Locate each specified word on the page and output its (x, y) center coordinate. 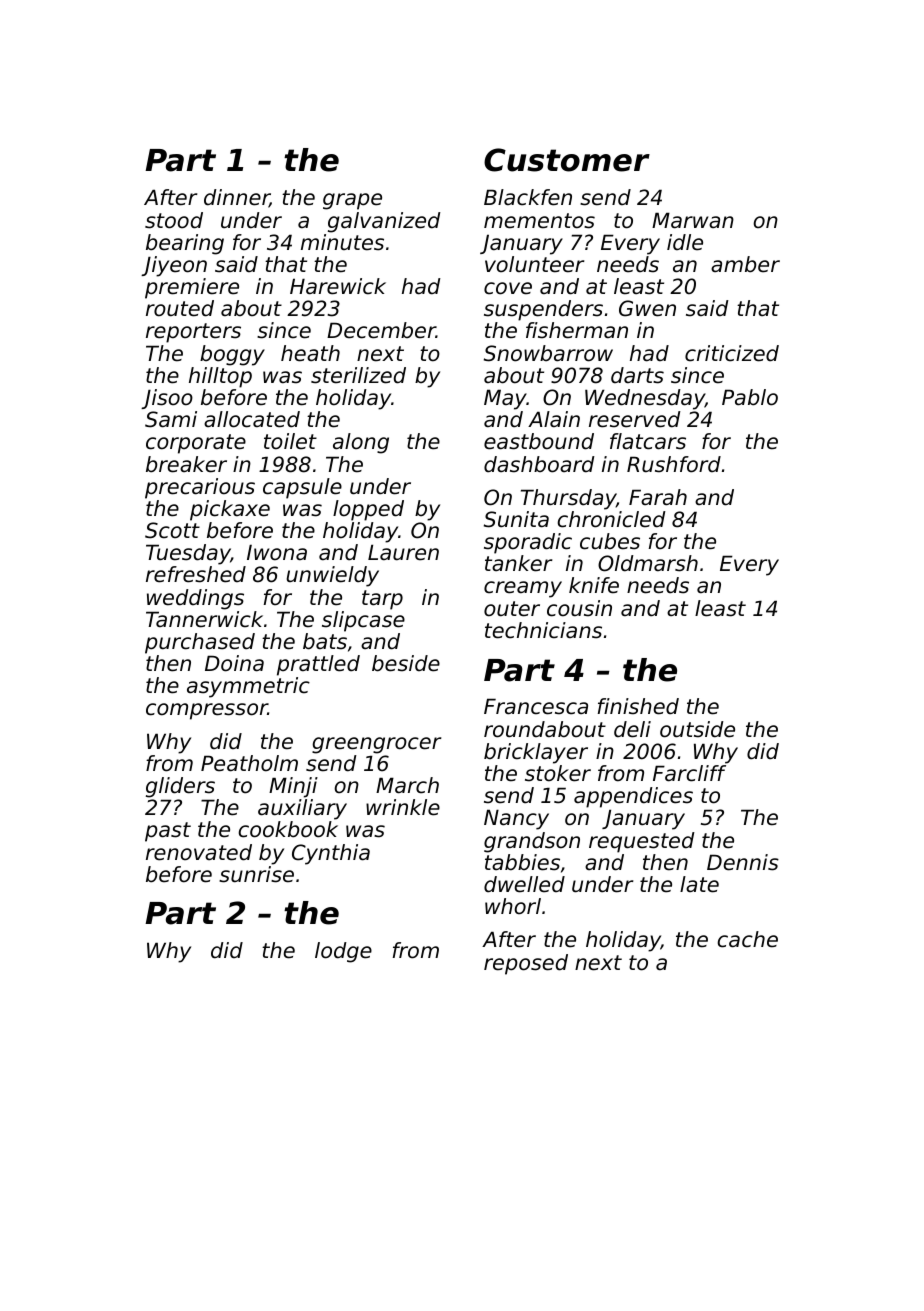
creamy (523, 589)
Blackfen (528, 197)
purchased (200, 643)
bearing (185, 244)
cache (748, 939)
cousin (579, 608)
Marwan (693, 220)
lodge (343, 952)
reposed (526, 964)
